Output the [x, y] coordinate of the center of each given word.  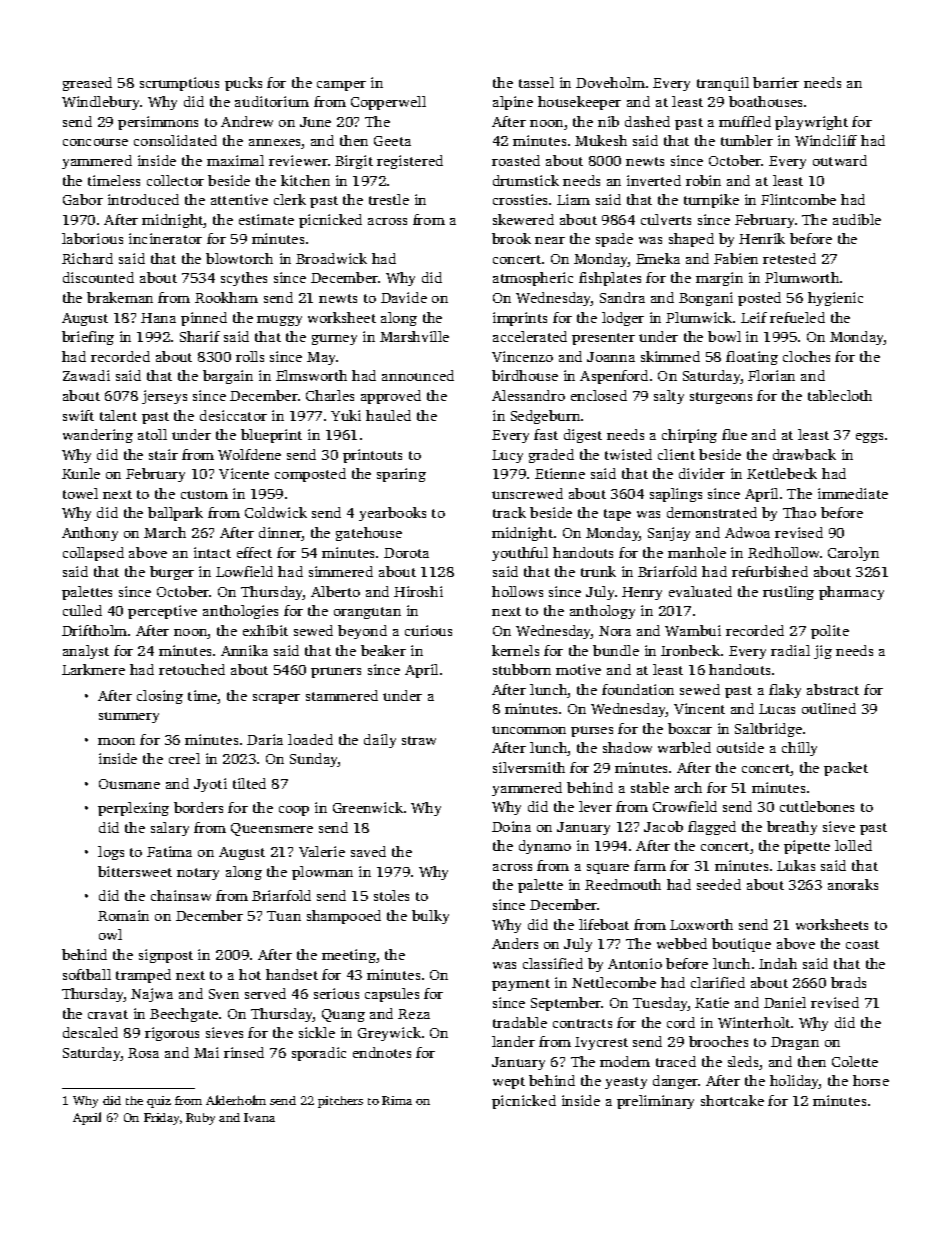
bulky [430, 917]
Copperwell [388, 103]
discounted [98, 277]
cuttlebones [817, 806]
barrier [776, 82]
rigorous [172, 1034]
